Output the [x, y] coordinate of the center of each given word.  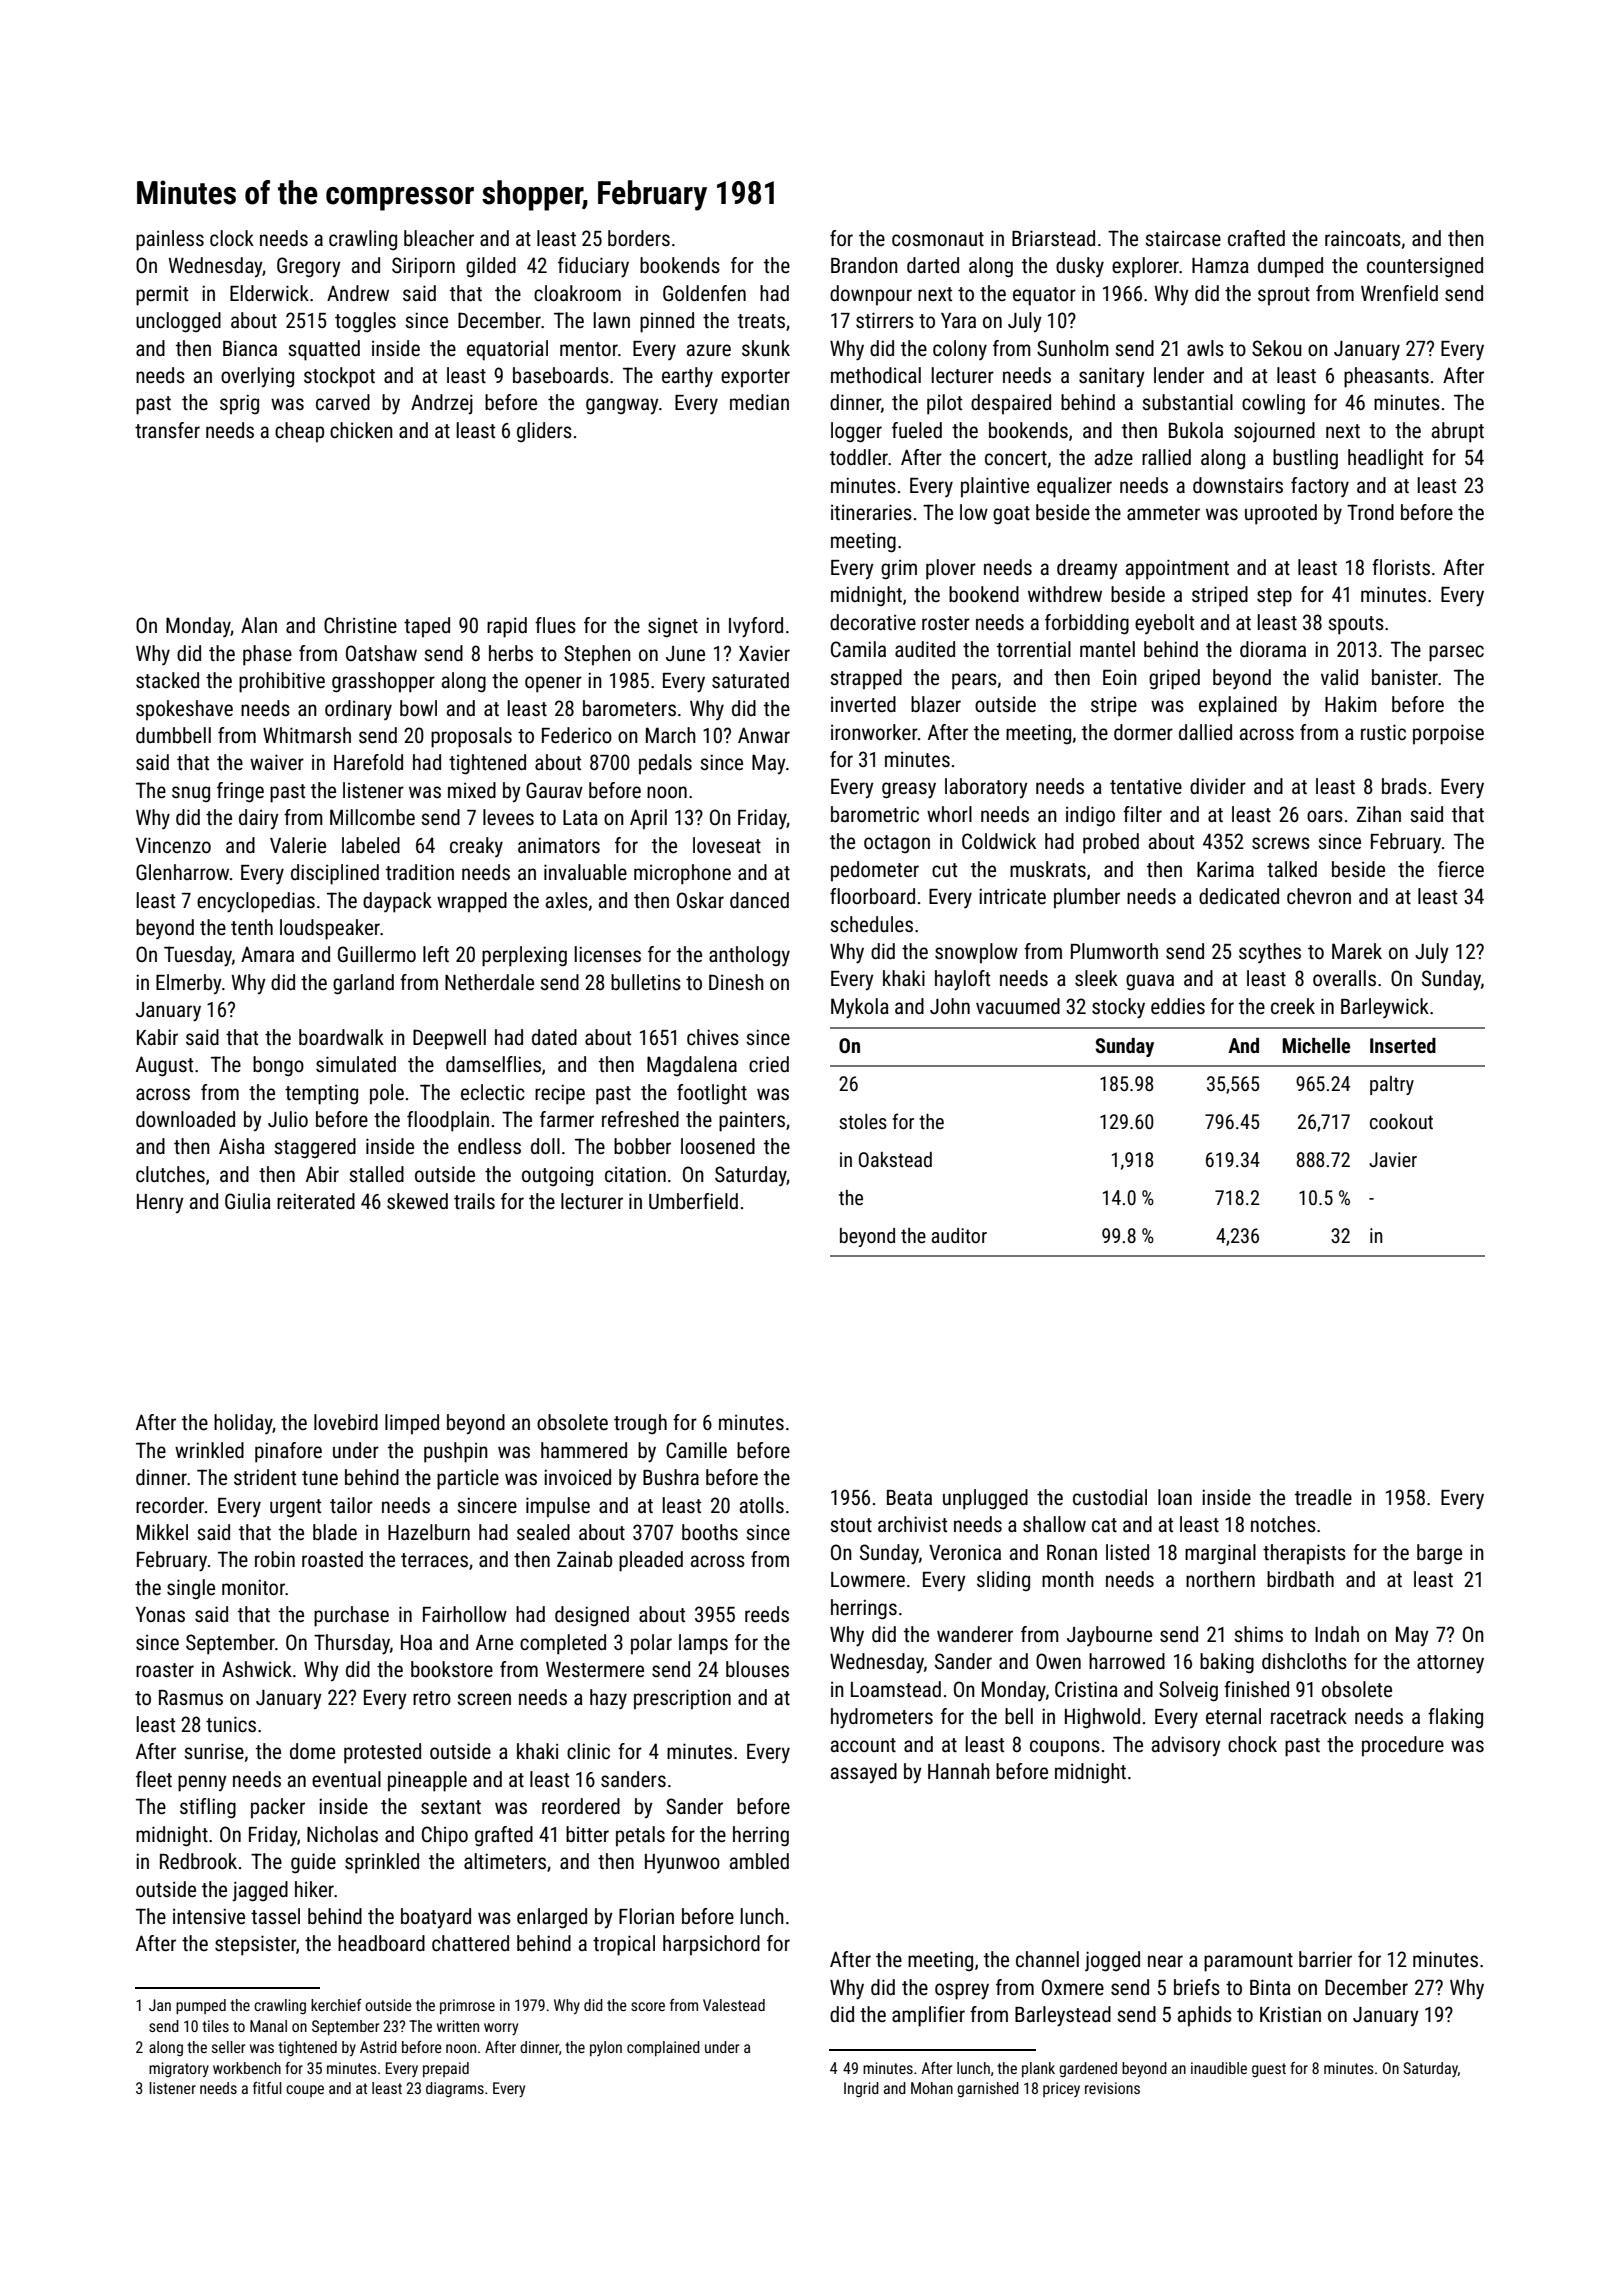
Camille [696, 1450]
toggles [365, 322]
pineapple [427, 1781]
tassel [275, 1916]
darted [933, 265]
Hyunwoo [682, 1863]
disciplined [335, 874]
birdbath [1300, 1579]
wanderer [975, 1634]
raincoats [1363, 238]
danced [759, 900]
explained [1238, 706]
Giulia [248, 1201]
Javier [1393, 1159]
